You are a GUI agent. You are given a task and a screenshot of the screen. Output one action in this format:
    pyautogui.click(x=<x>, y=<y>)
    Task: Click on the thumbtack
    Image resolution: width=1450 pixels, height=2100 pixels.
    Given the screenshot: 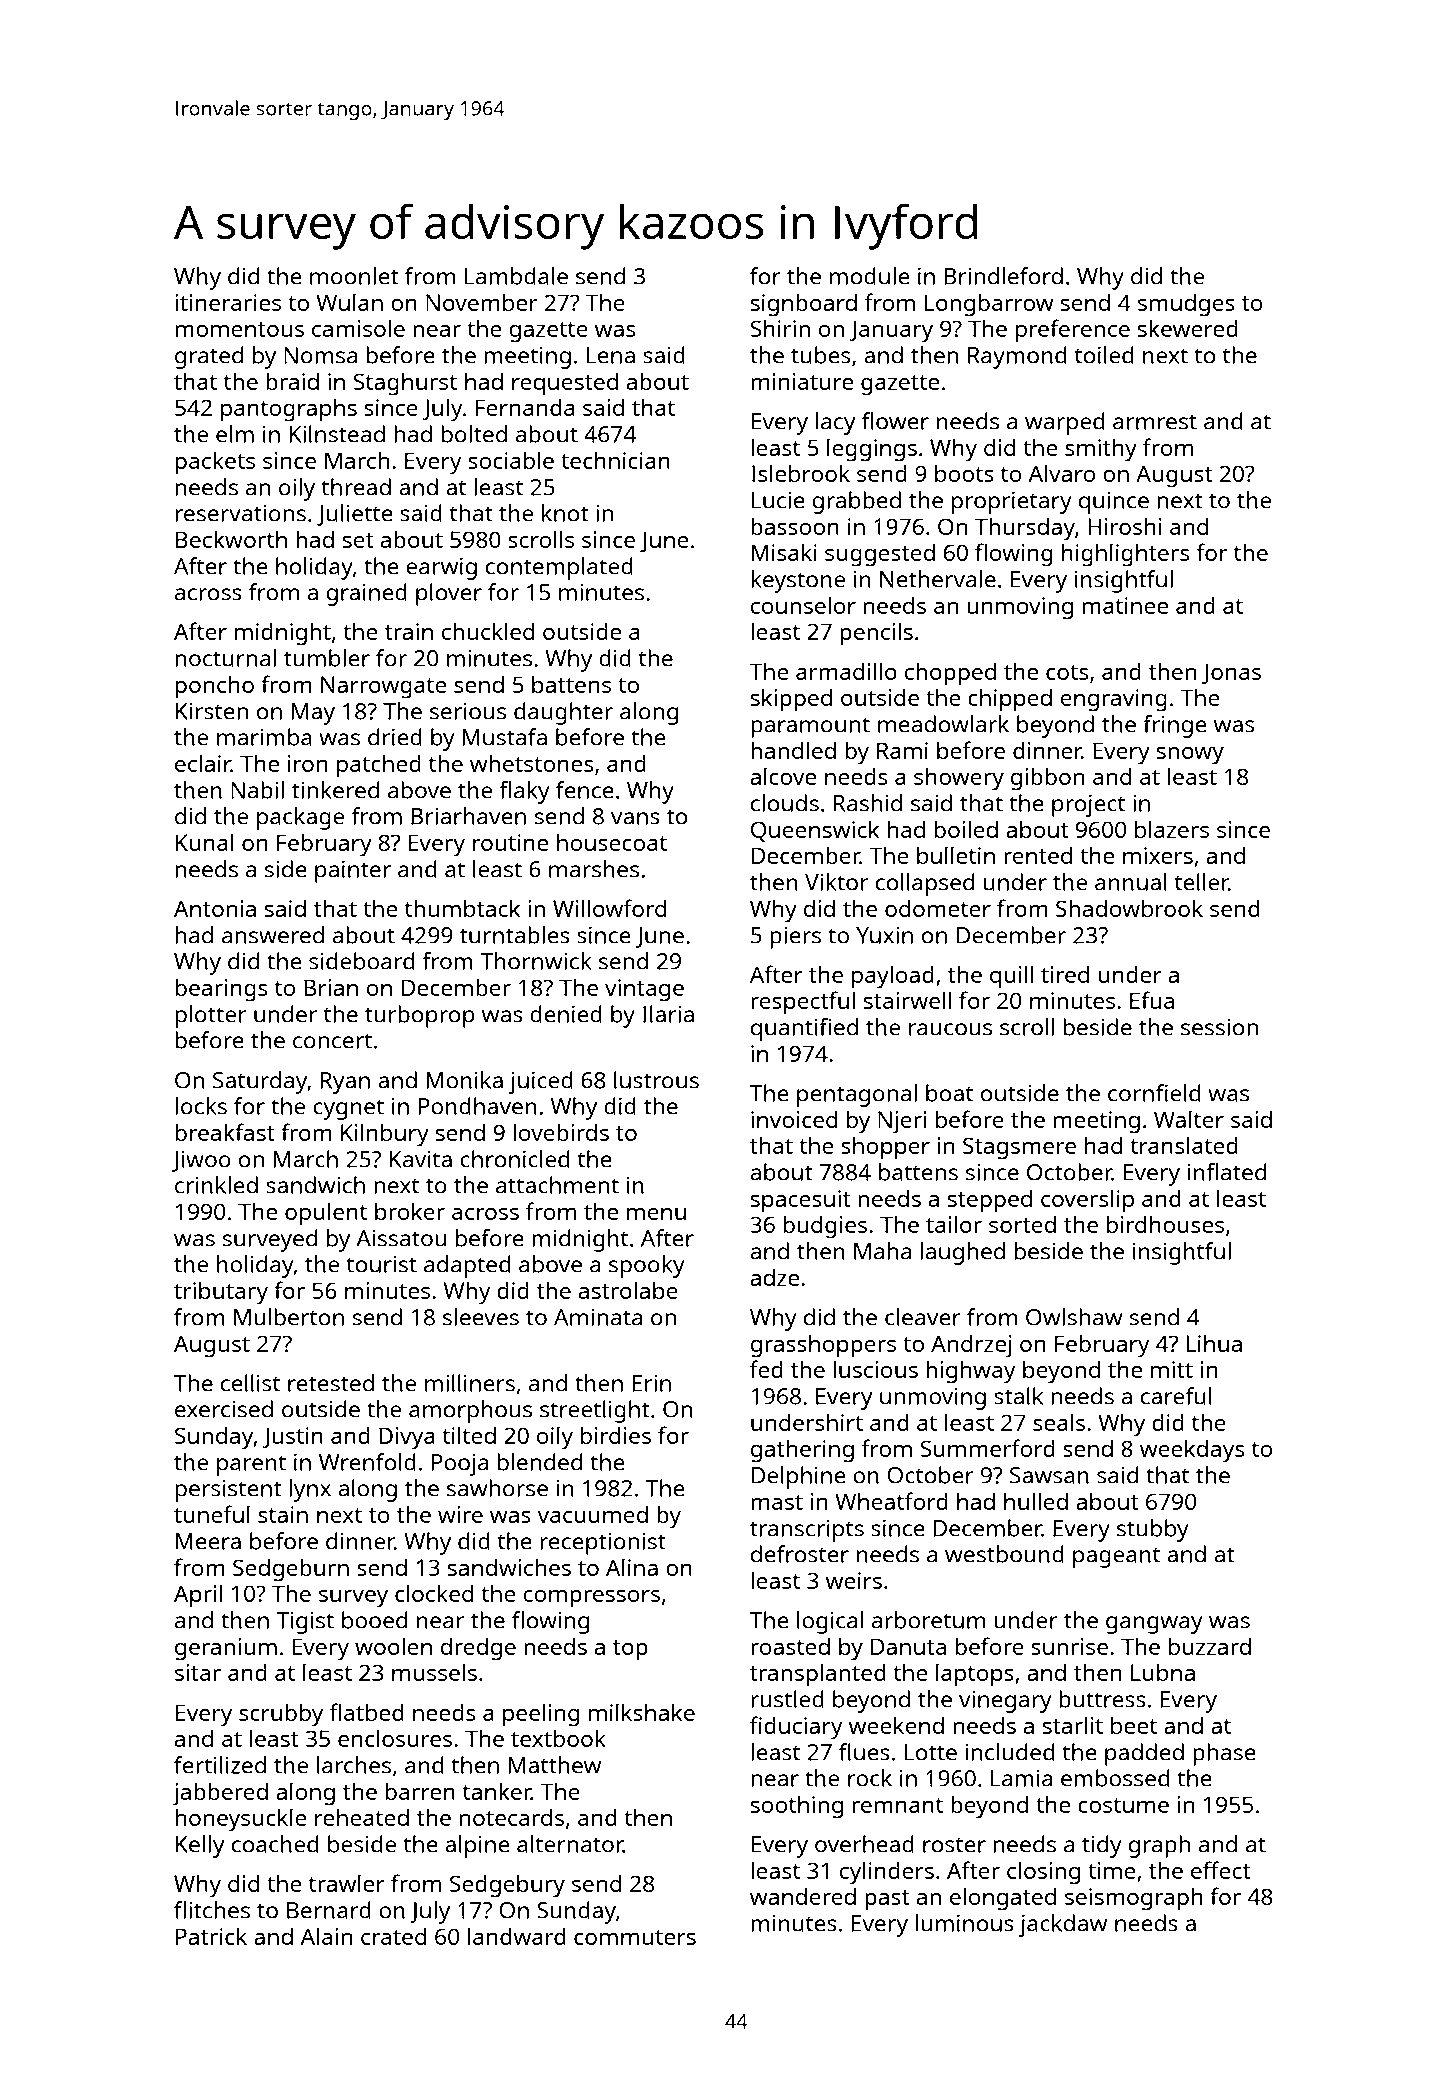 What is the action you would take?
    pyautogui.click(x=462, y=908)
